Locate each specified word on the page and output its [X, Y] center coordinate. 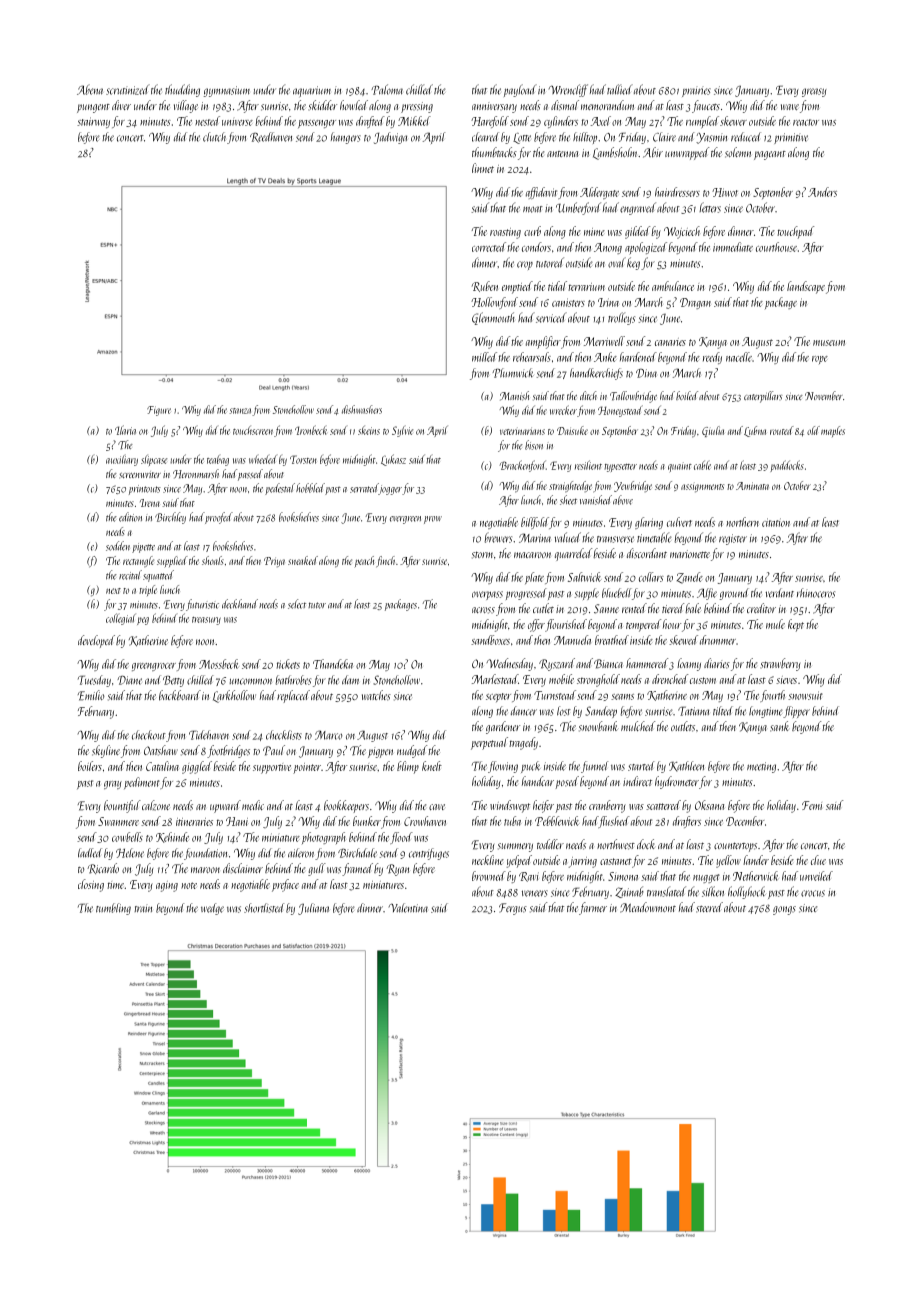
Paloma [387, 89]
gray [113, 785]
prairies [696, 92]
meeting [761, 767]
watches [376, 695]
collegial [121, 619]
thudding [182, 90]
